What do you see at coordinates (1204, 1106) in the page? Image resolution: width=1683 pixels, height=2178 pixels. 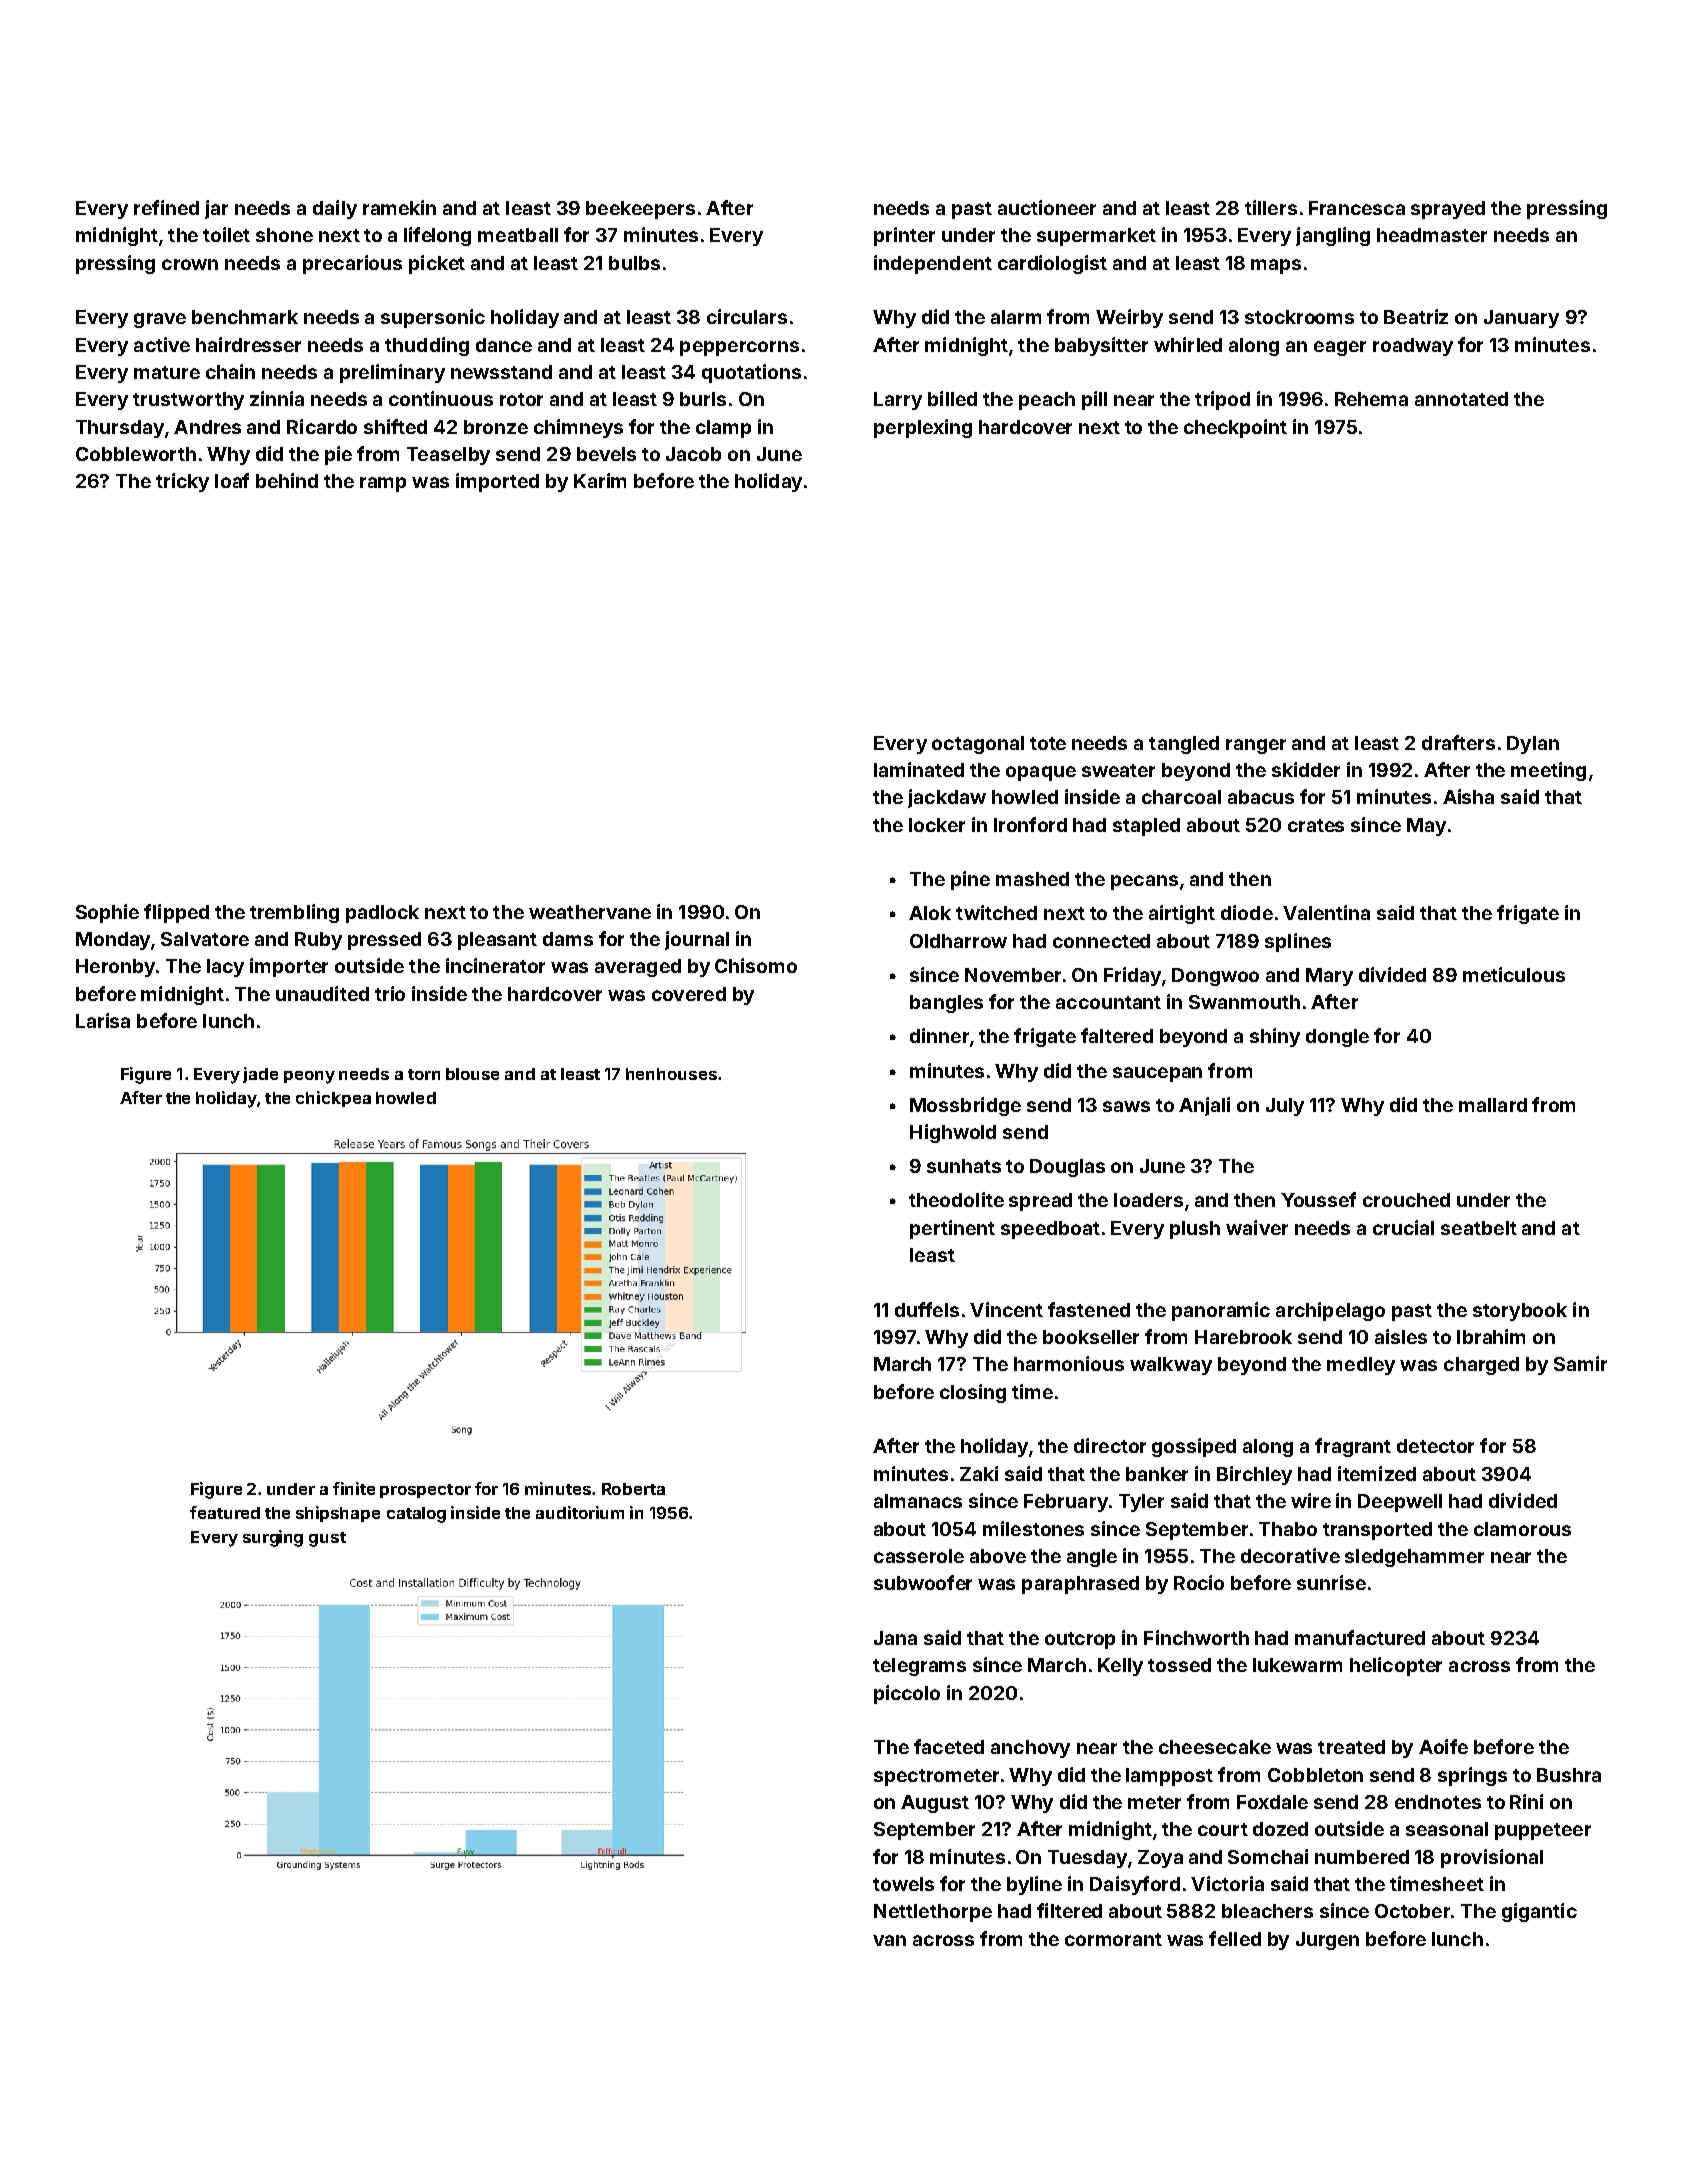 I see `Anjali` at bounding box center [1204, 1106].
